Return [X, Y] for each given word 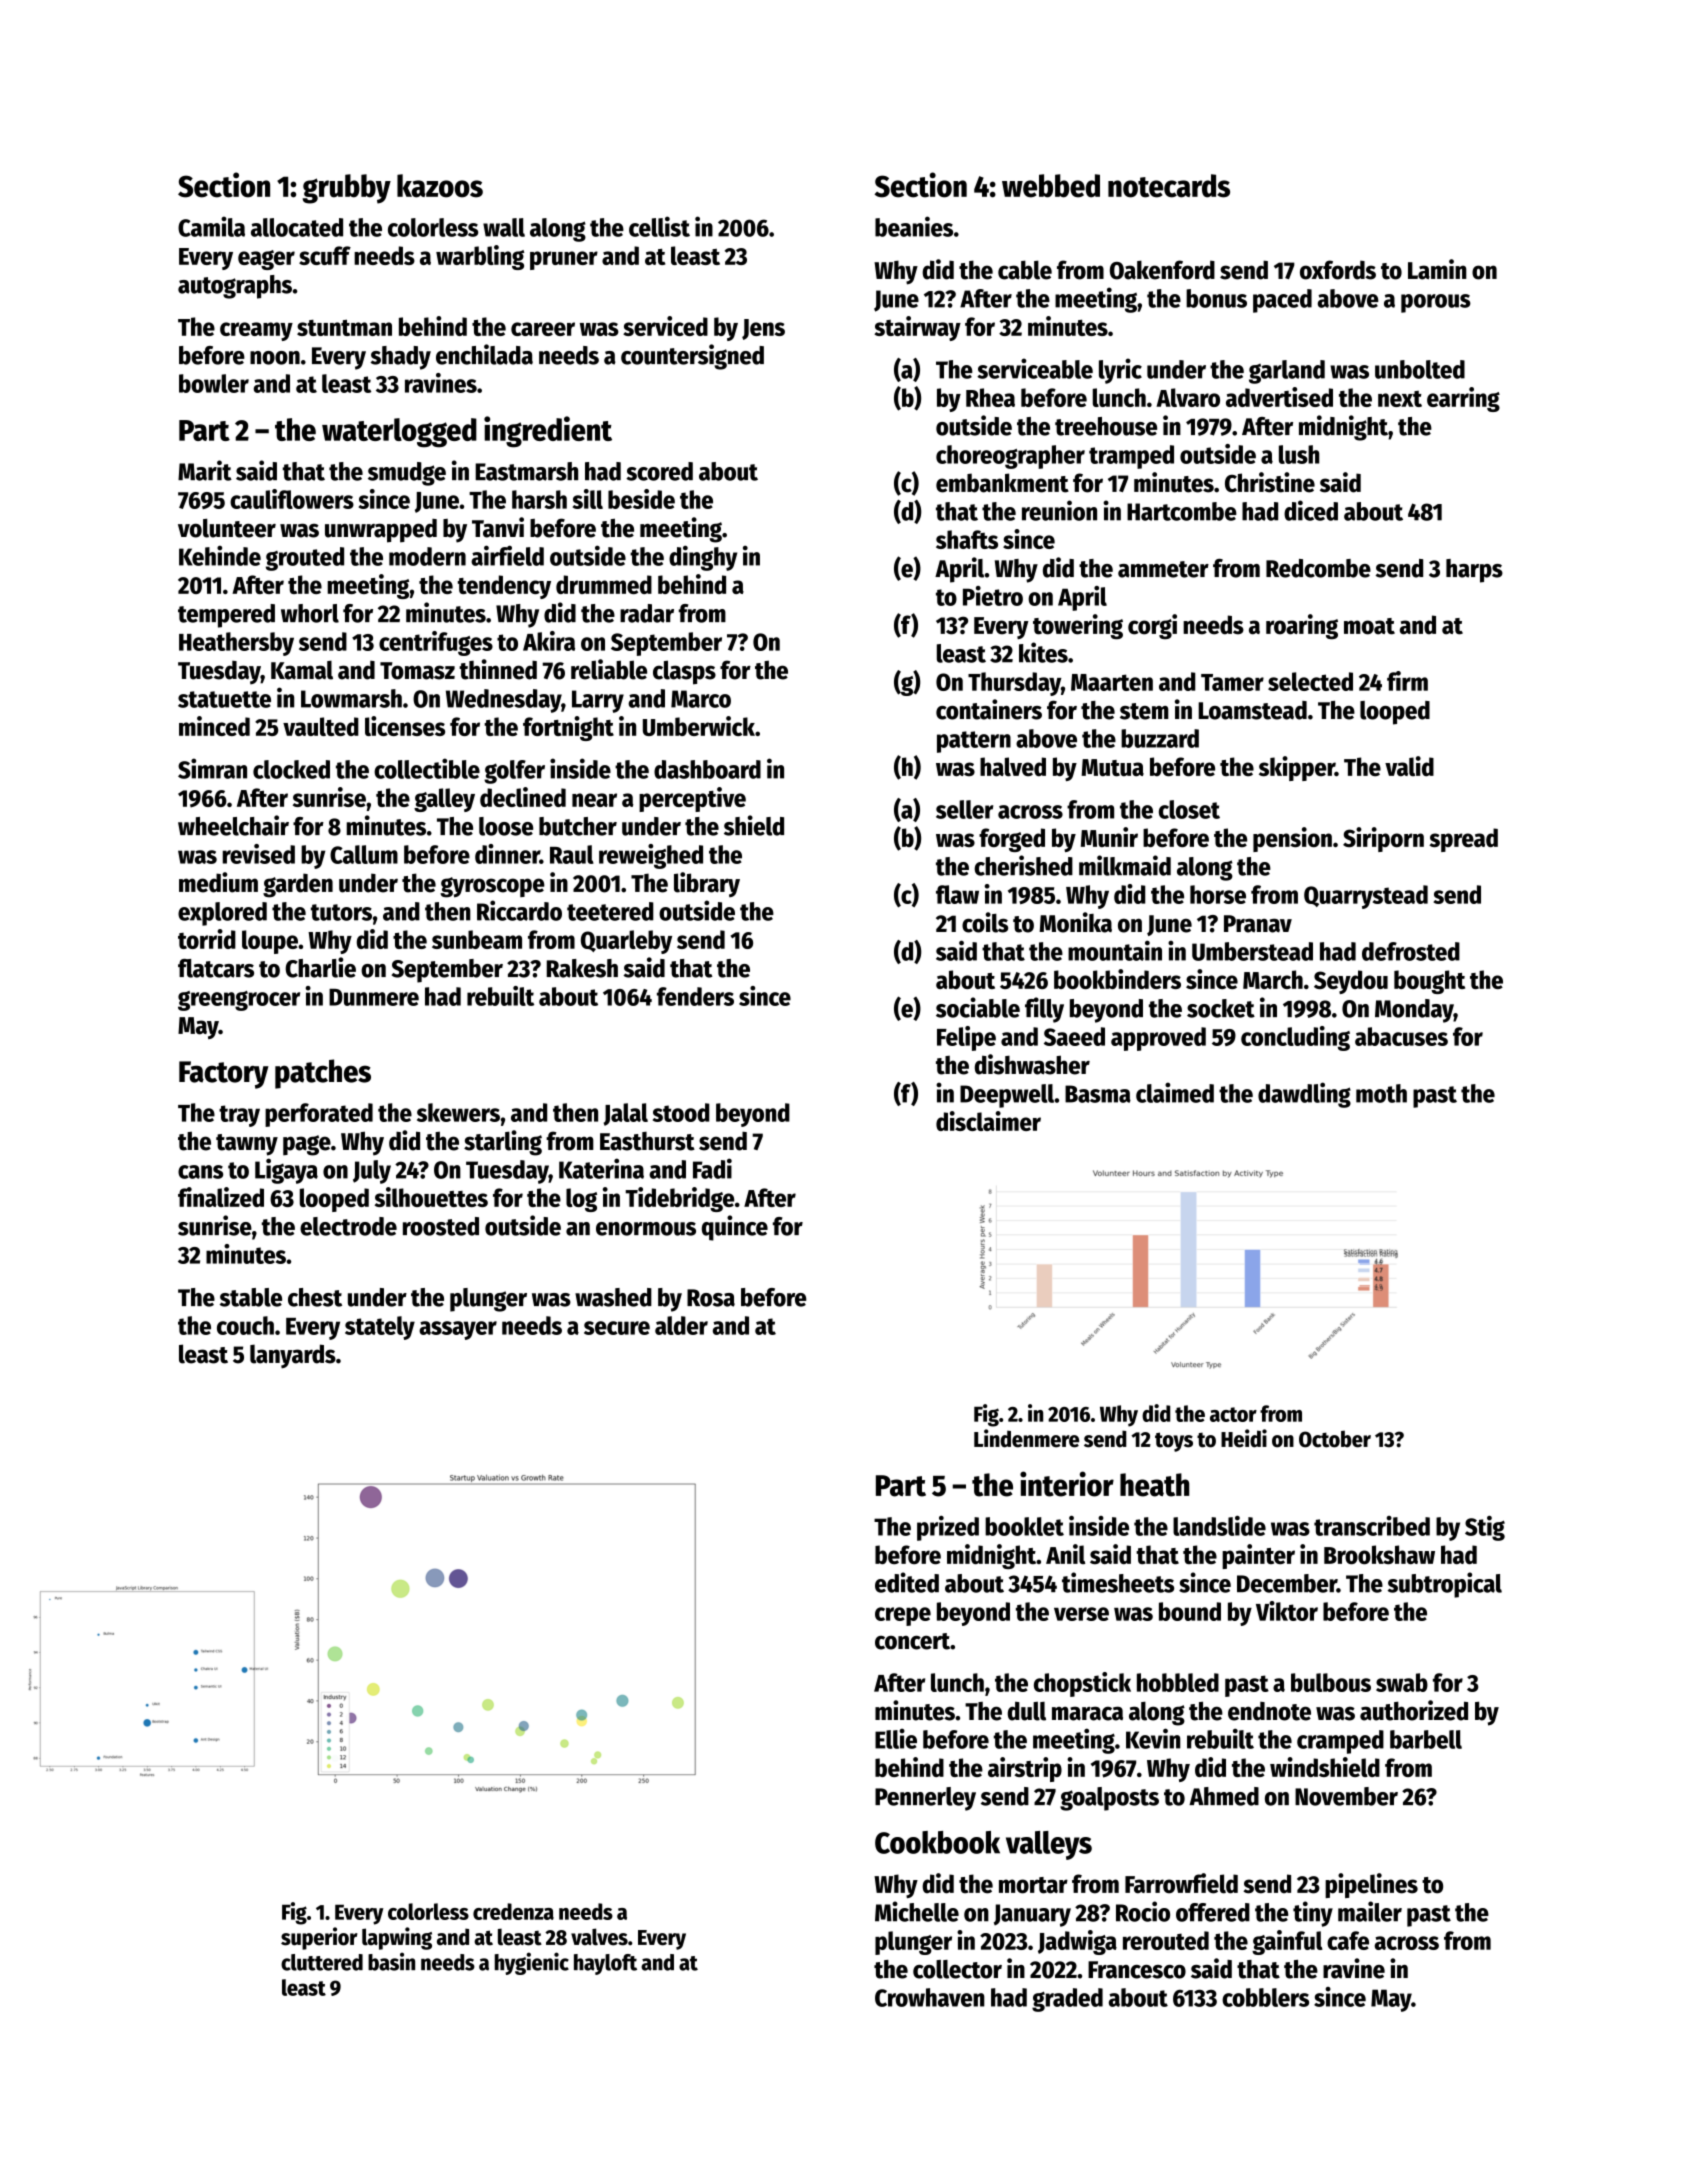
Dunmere [374, 997]
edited [907, 1582]
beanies [914, 226]
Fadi [712, 1168]
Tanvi [498, 527]
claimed [1175, 1092]
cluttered [322, 1962]
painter [1258, 1556]
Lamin [1437, 269]
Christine [1270, 482]
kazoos [440, 186]
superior [319, 1938]
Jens [763, 329]
